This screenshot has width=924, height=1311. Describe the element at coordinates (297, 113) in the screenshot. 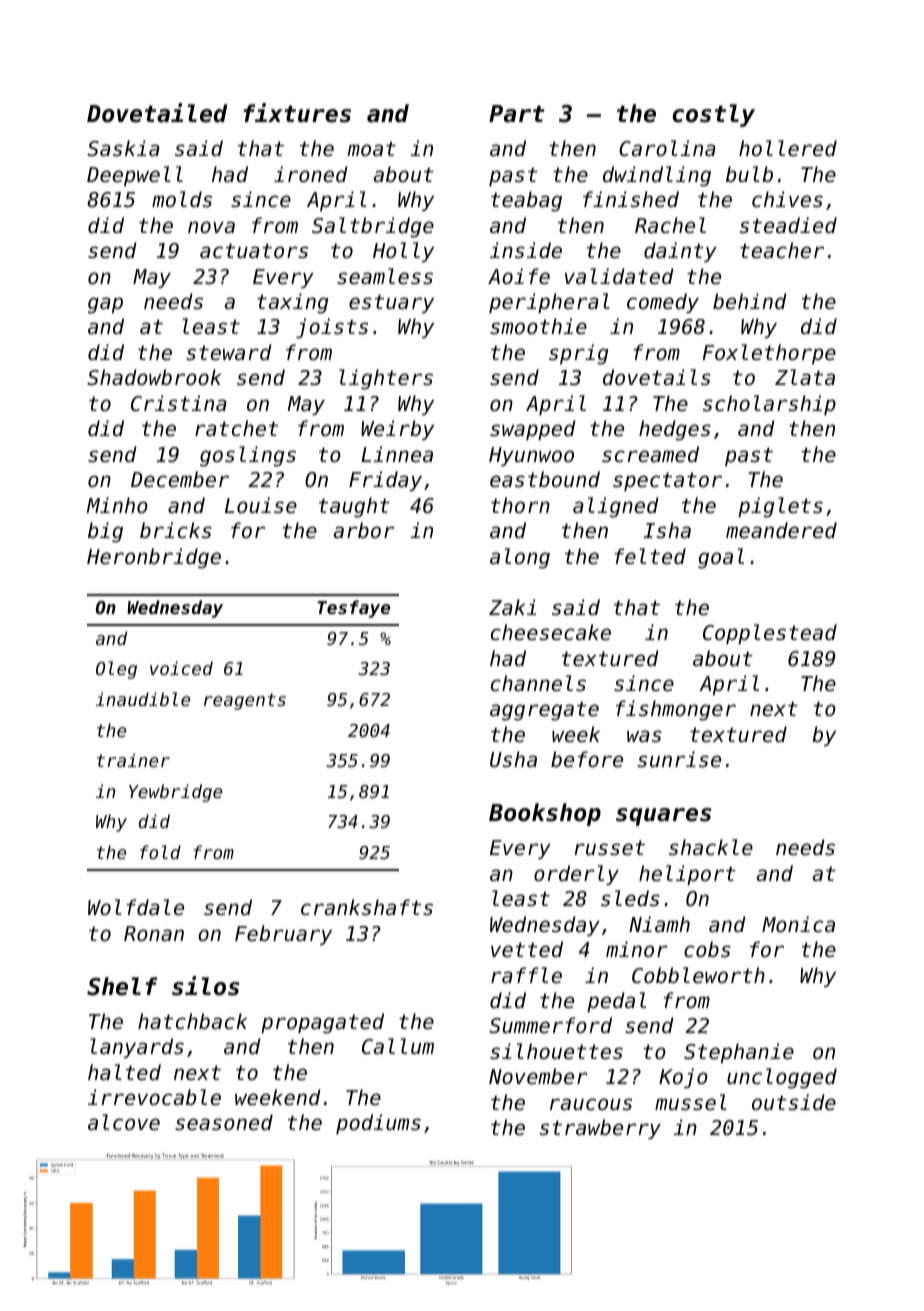

I see `fixtures` at that location.
